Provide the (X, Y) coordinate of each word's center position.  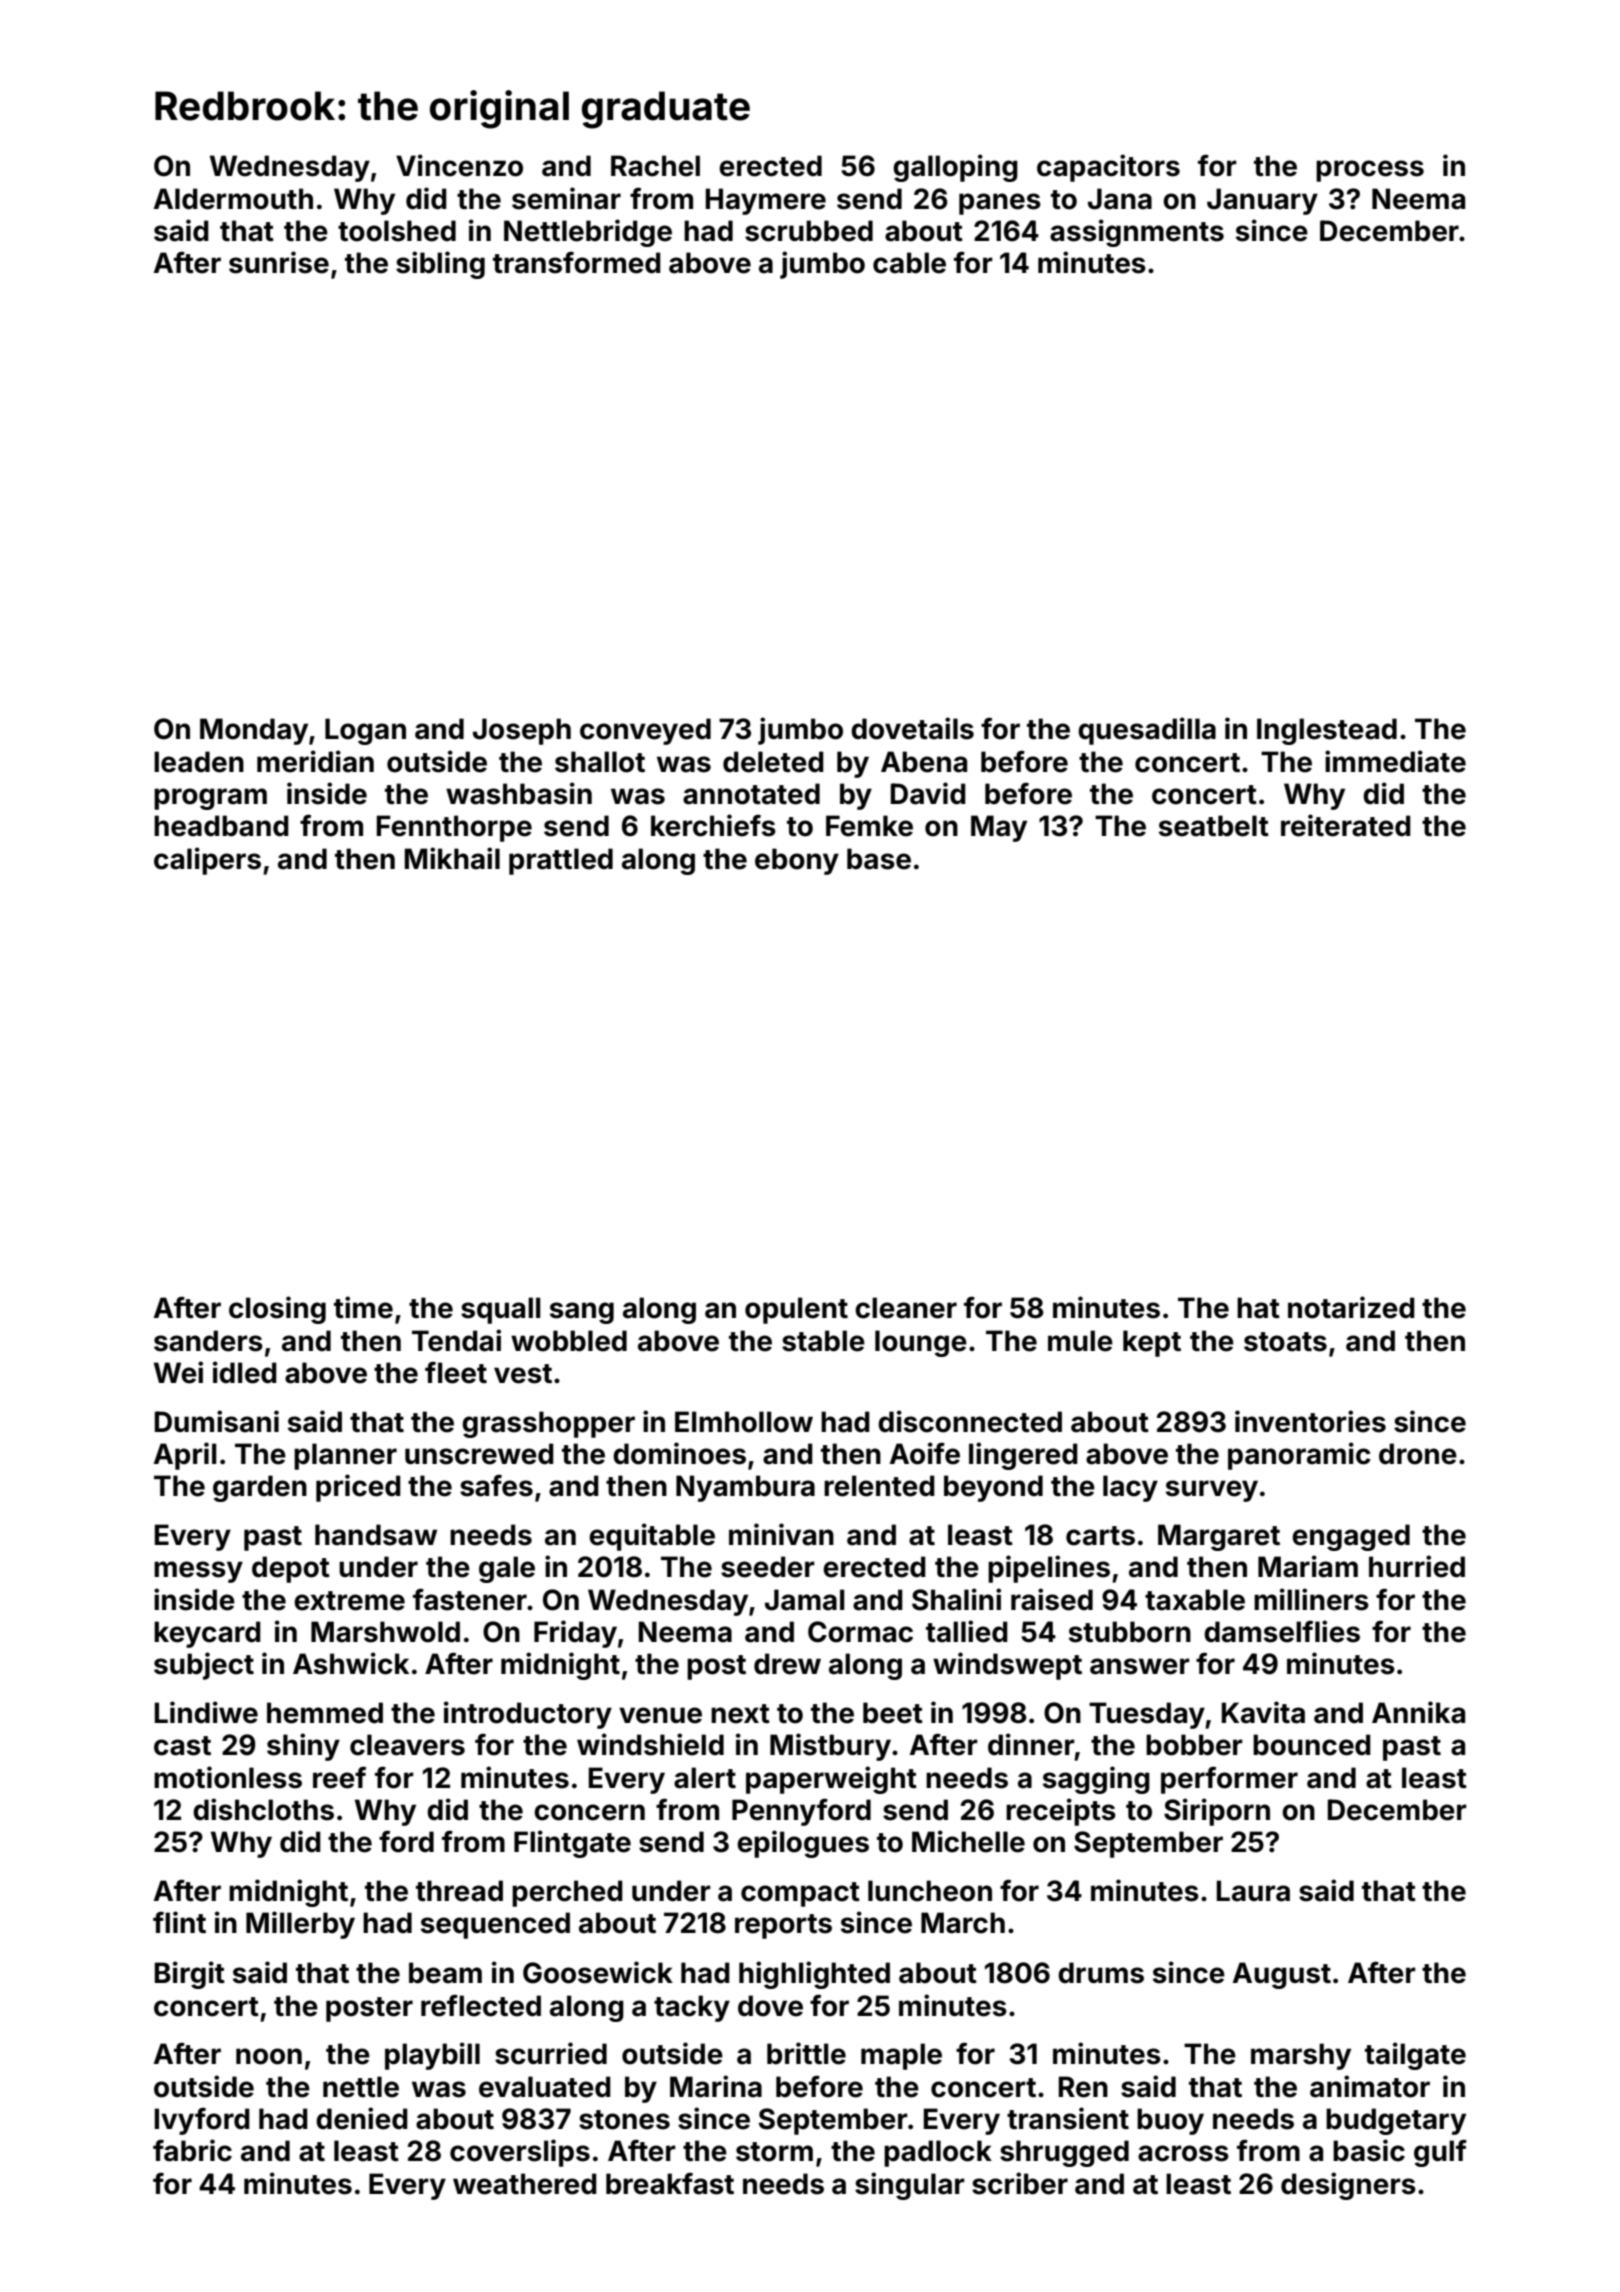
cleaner (906, 1308)
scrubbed (809, 231)
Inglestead (1327, 731)
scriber (1020, 2183)
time (363, 1307)
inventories (1310, 1421)
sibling (440, 265)
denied (362, 2118)
